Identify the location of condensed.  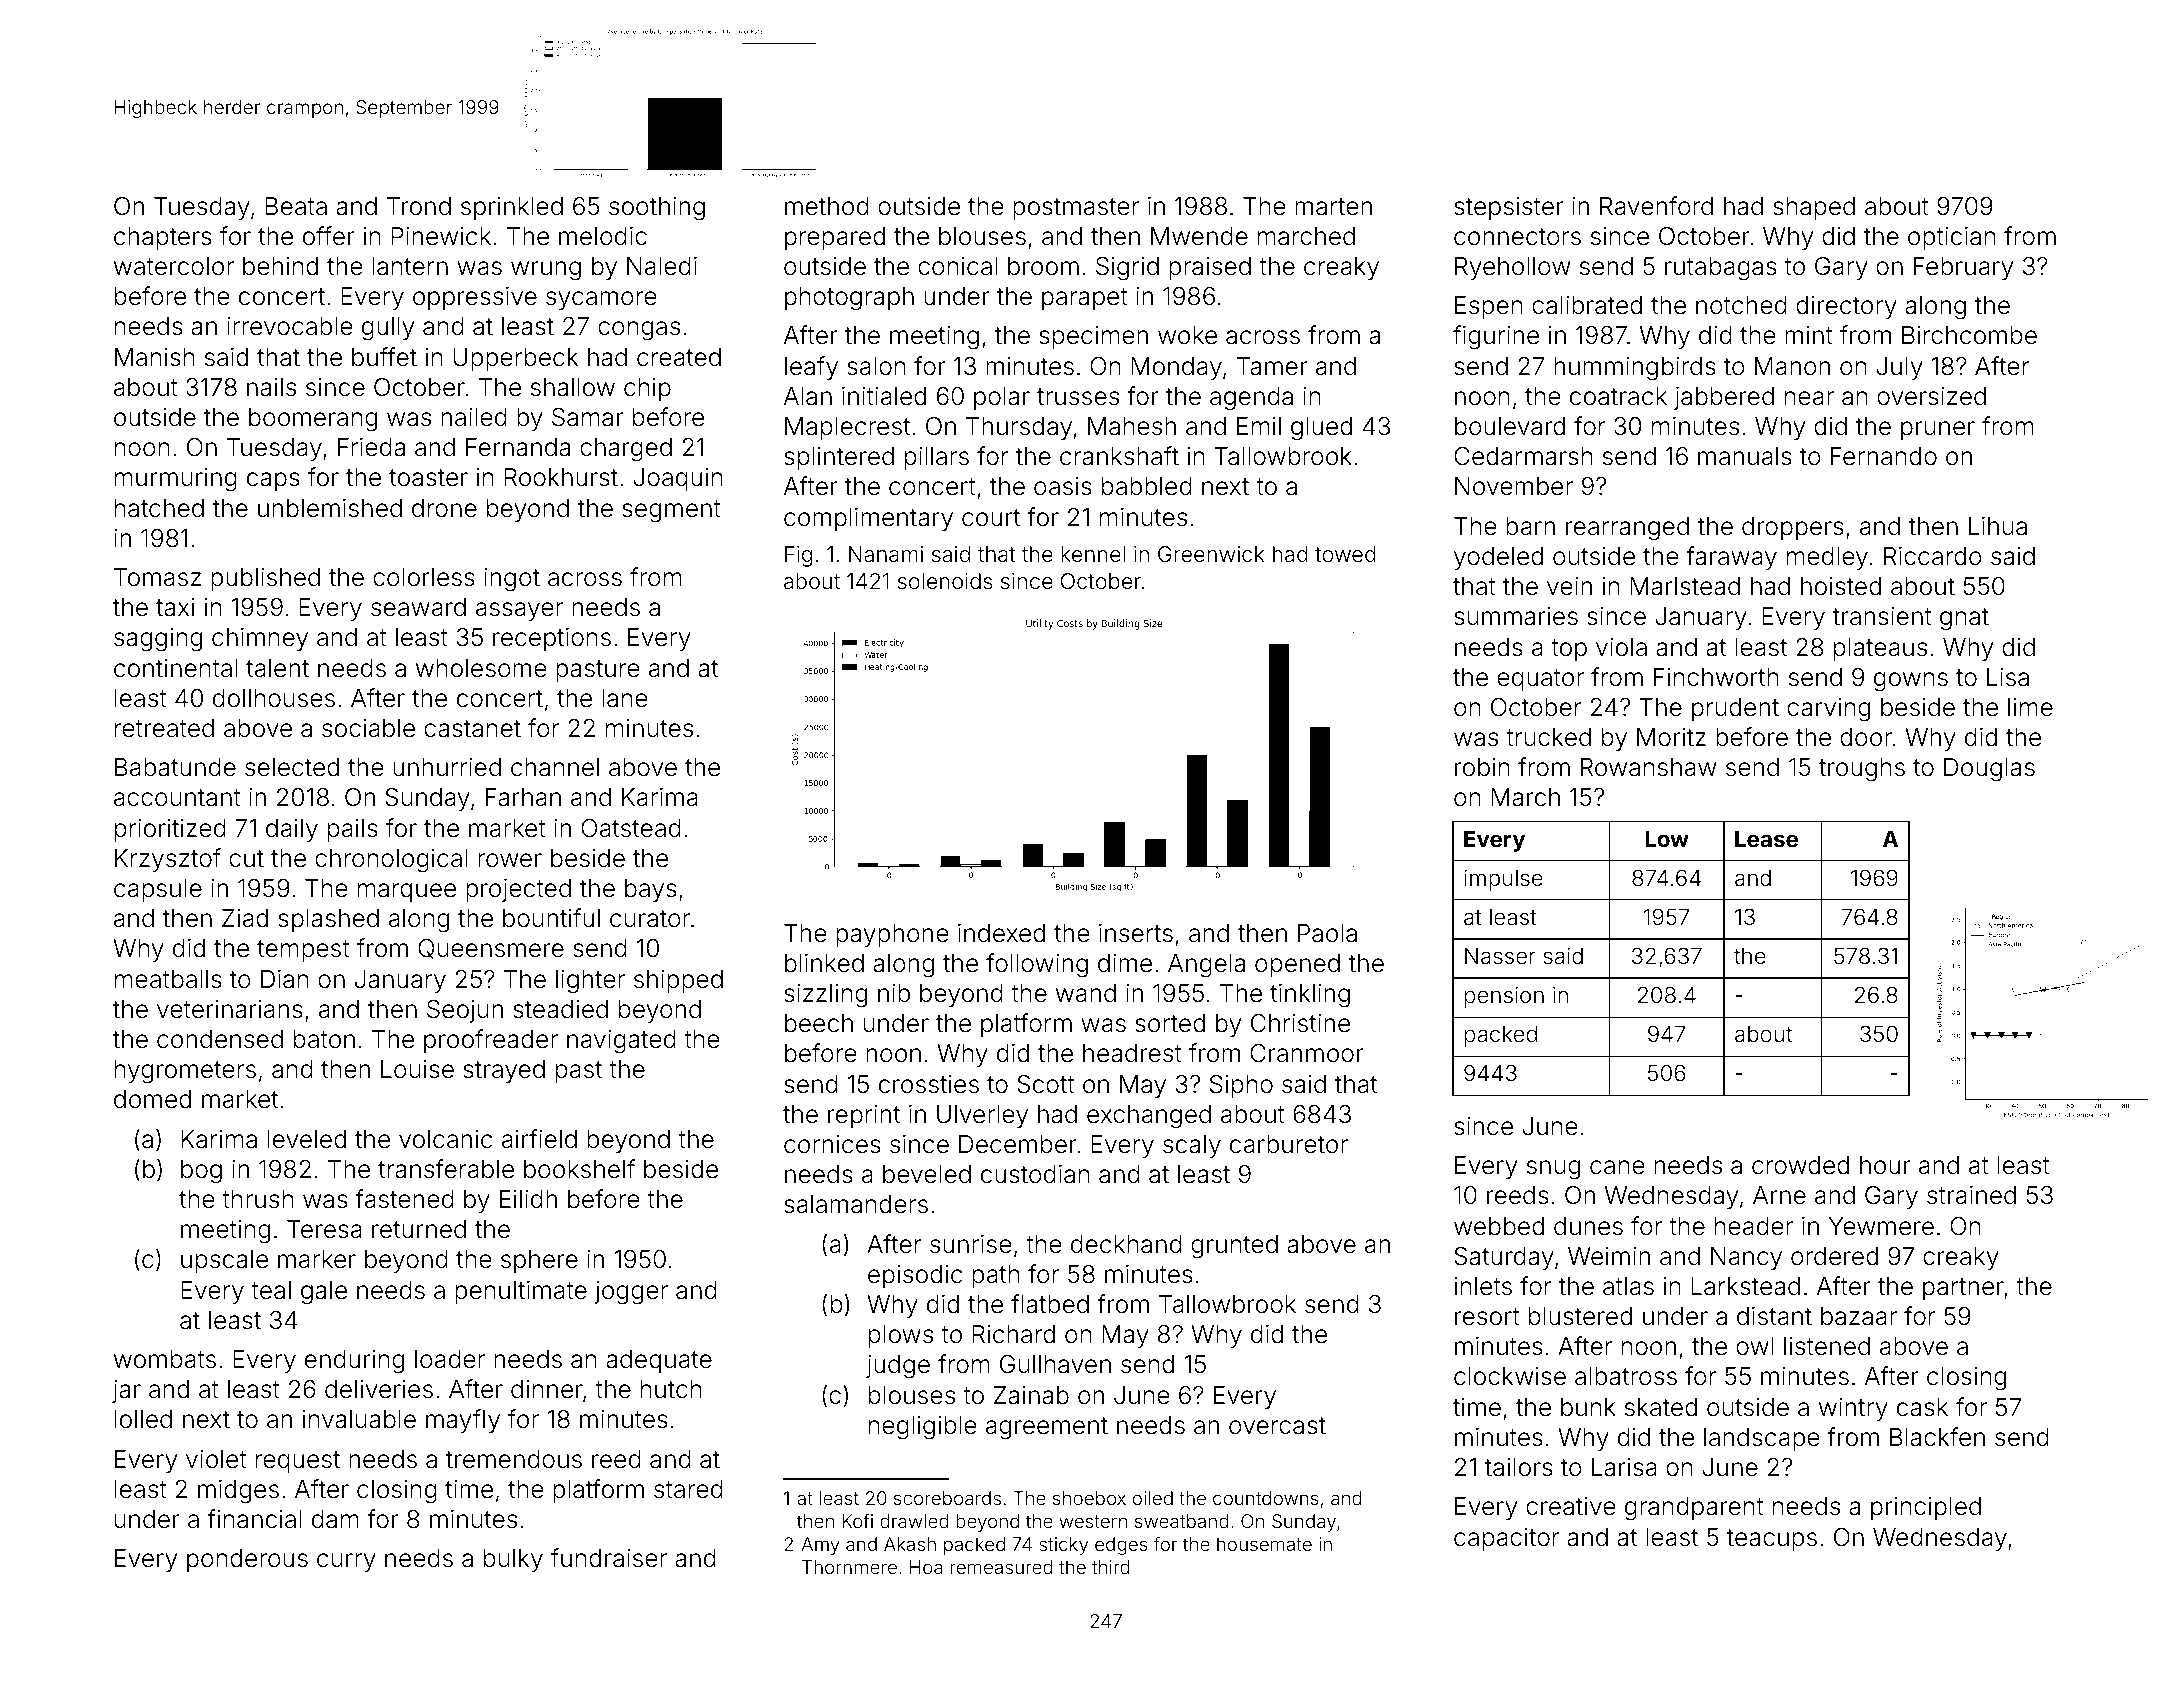
(220, 1039).
